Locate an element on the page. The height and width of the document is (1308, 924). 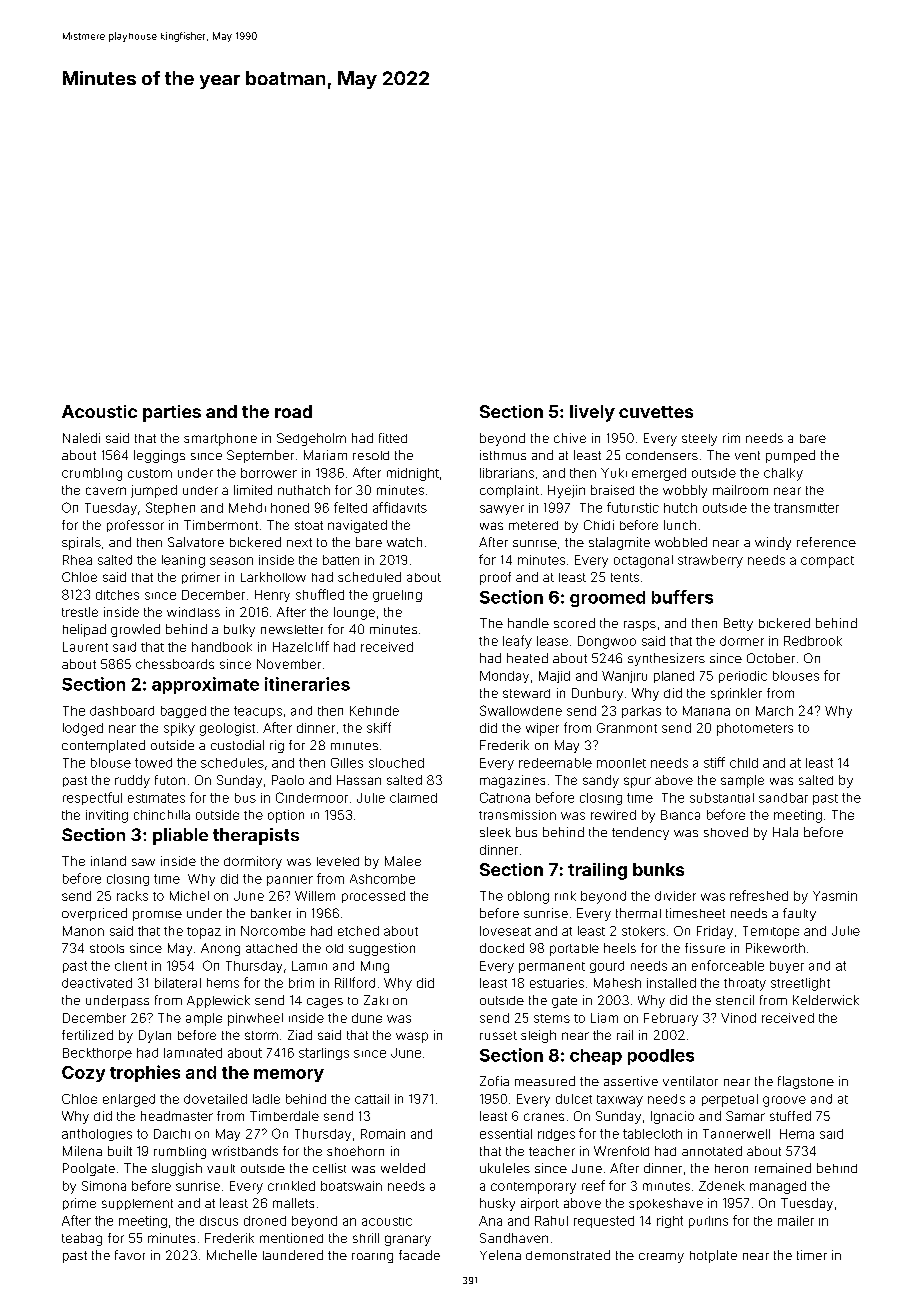
Manon is located at coordinates (83, 931).
